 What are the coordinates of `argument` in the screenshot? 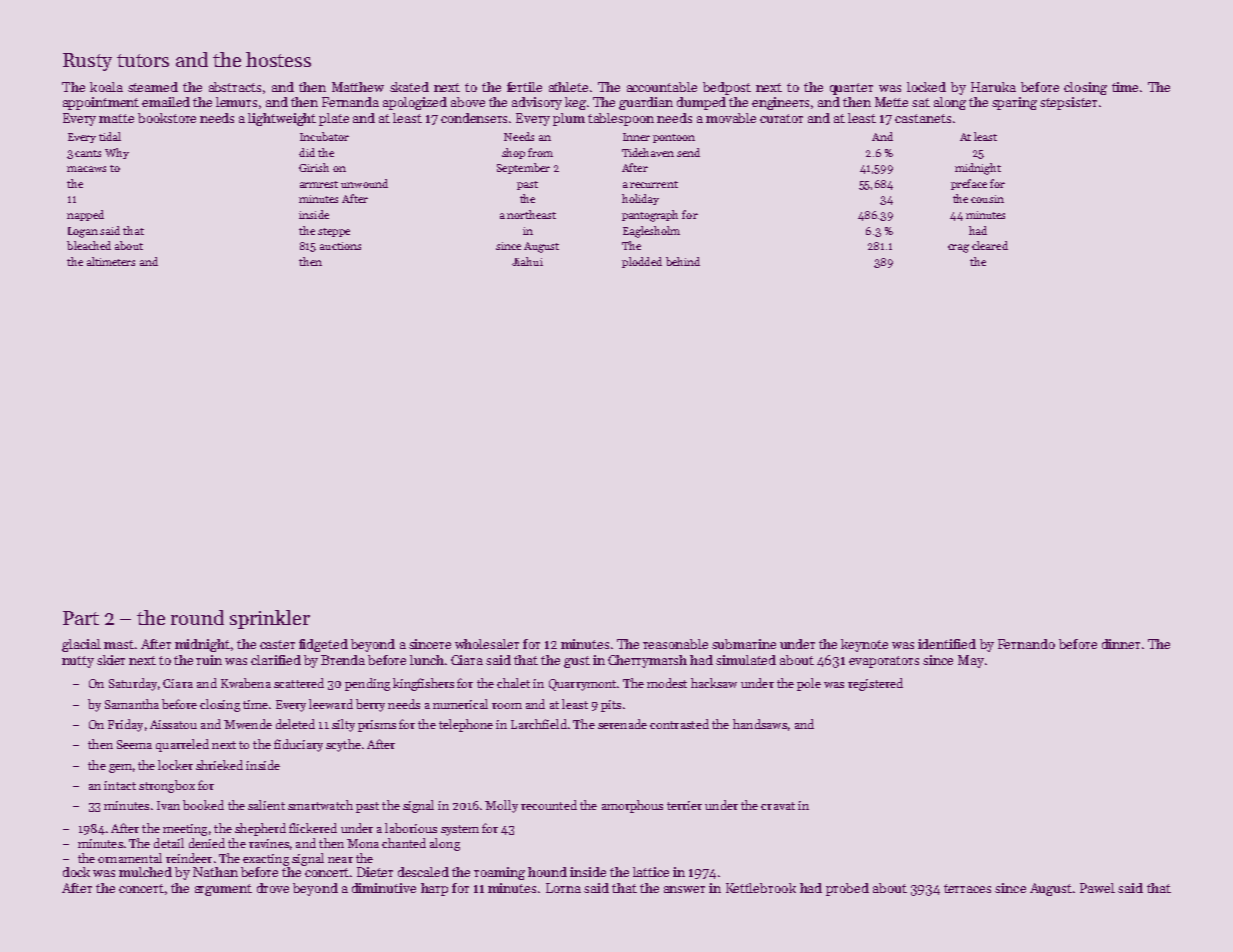 It's located at (223, 890).
